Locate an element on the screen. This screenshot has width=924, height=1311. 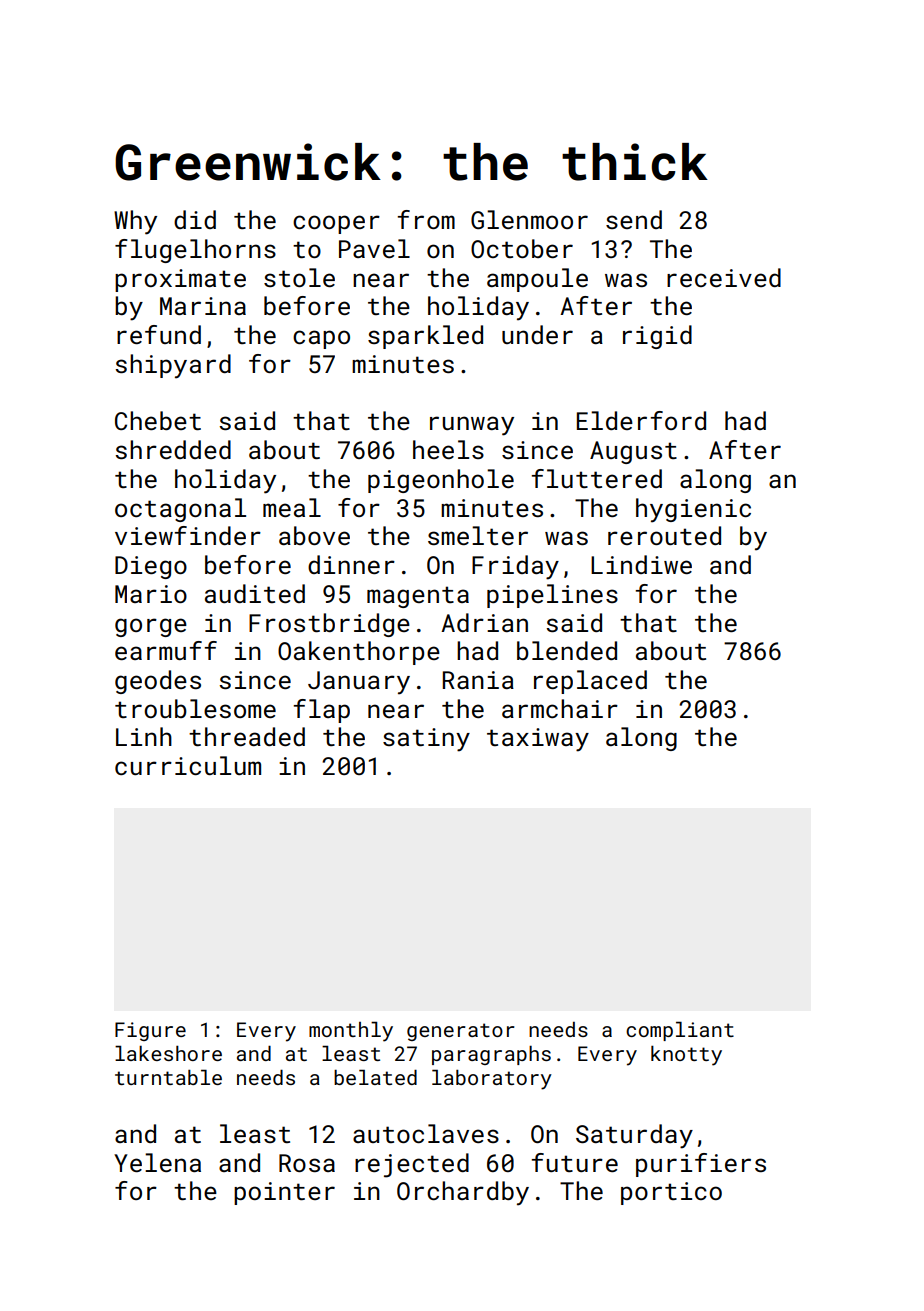
magenta is located at coordinates (418, 597).
